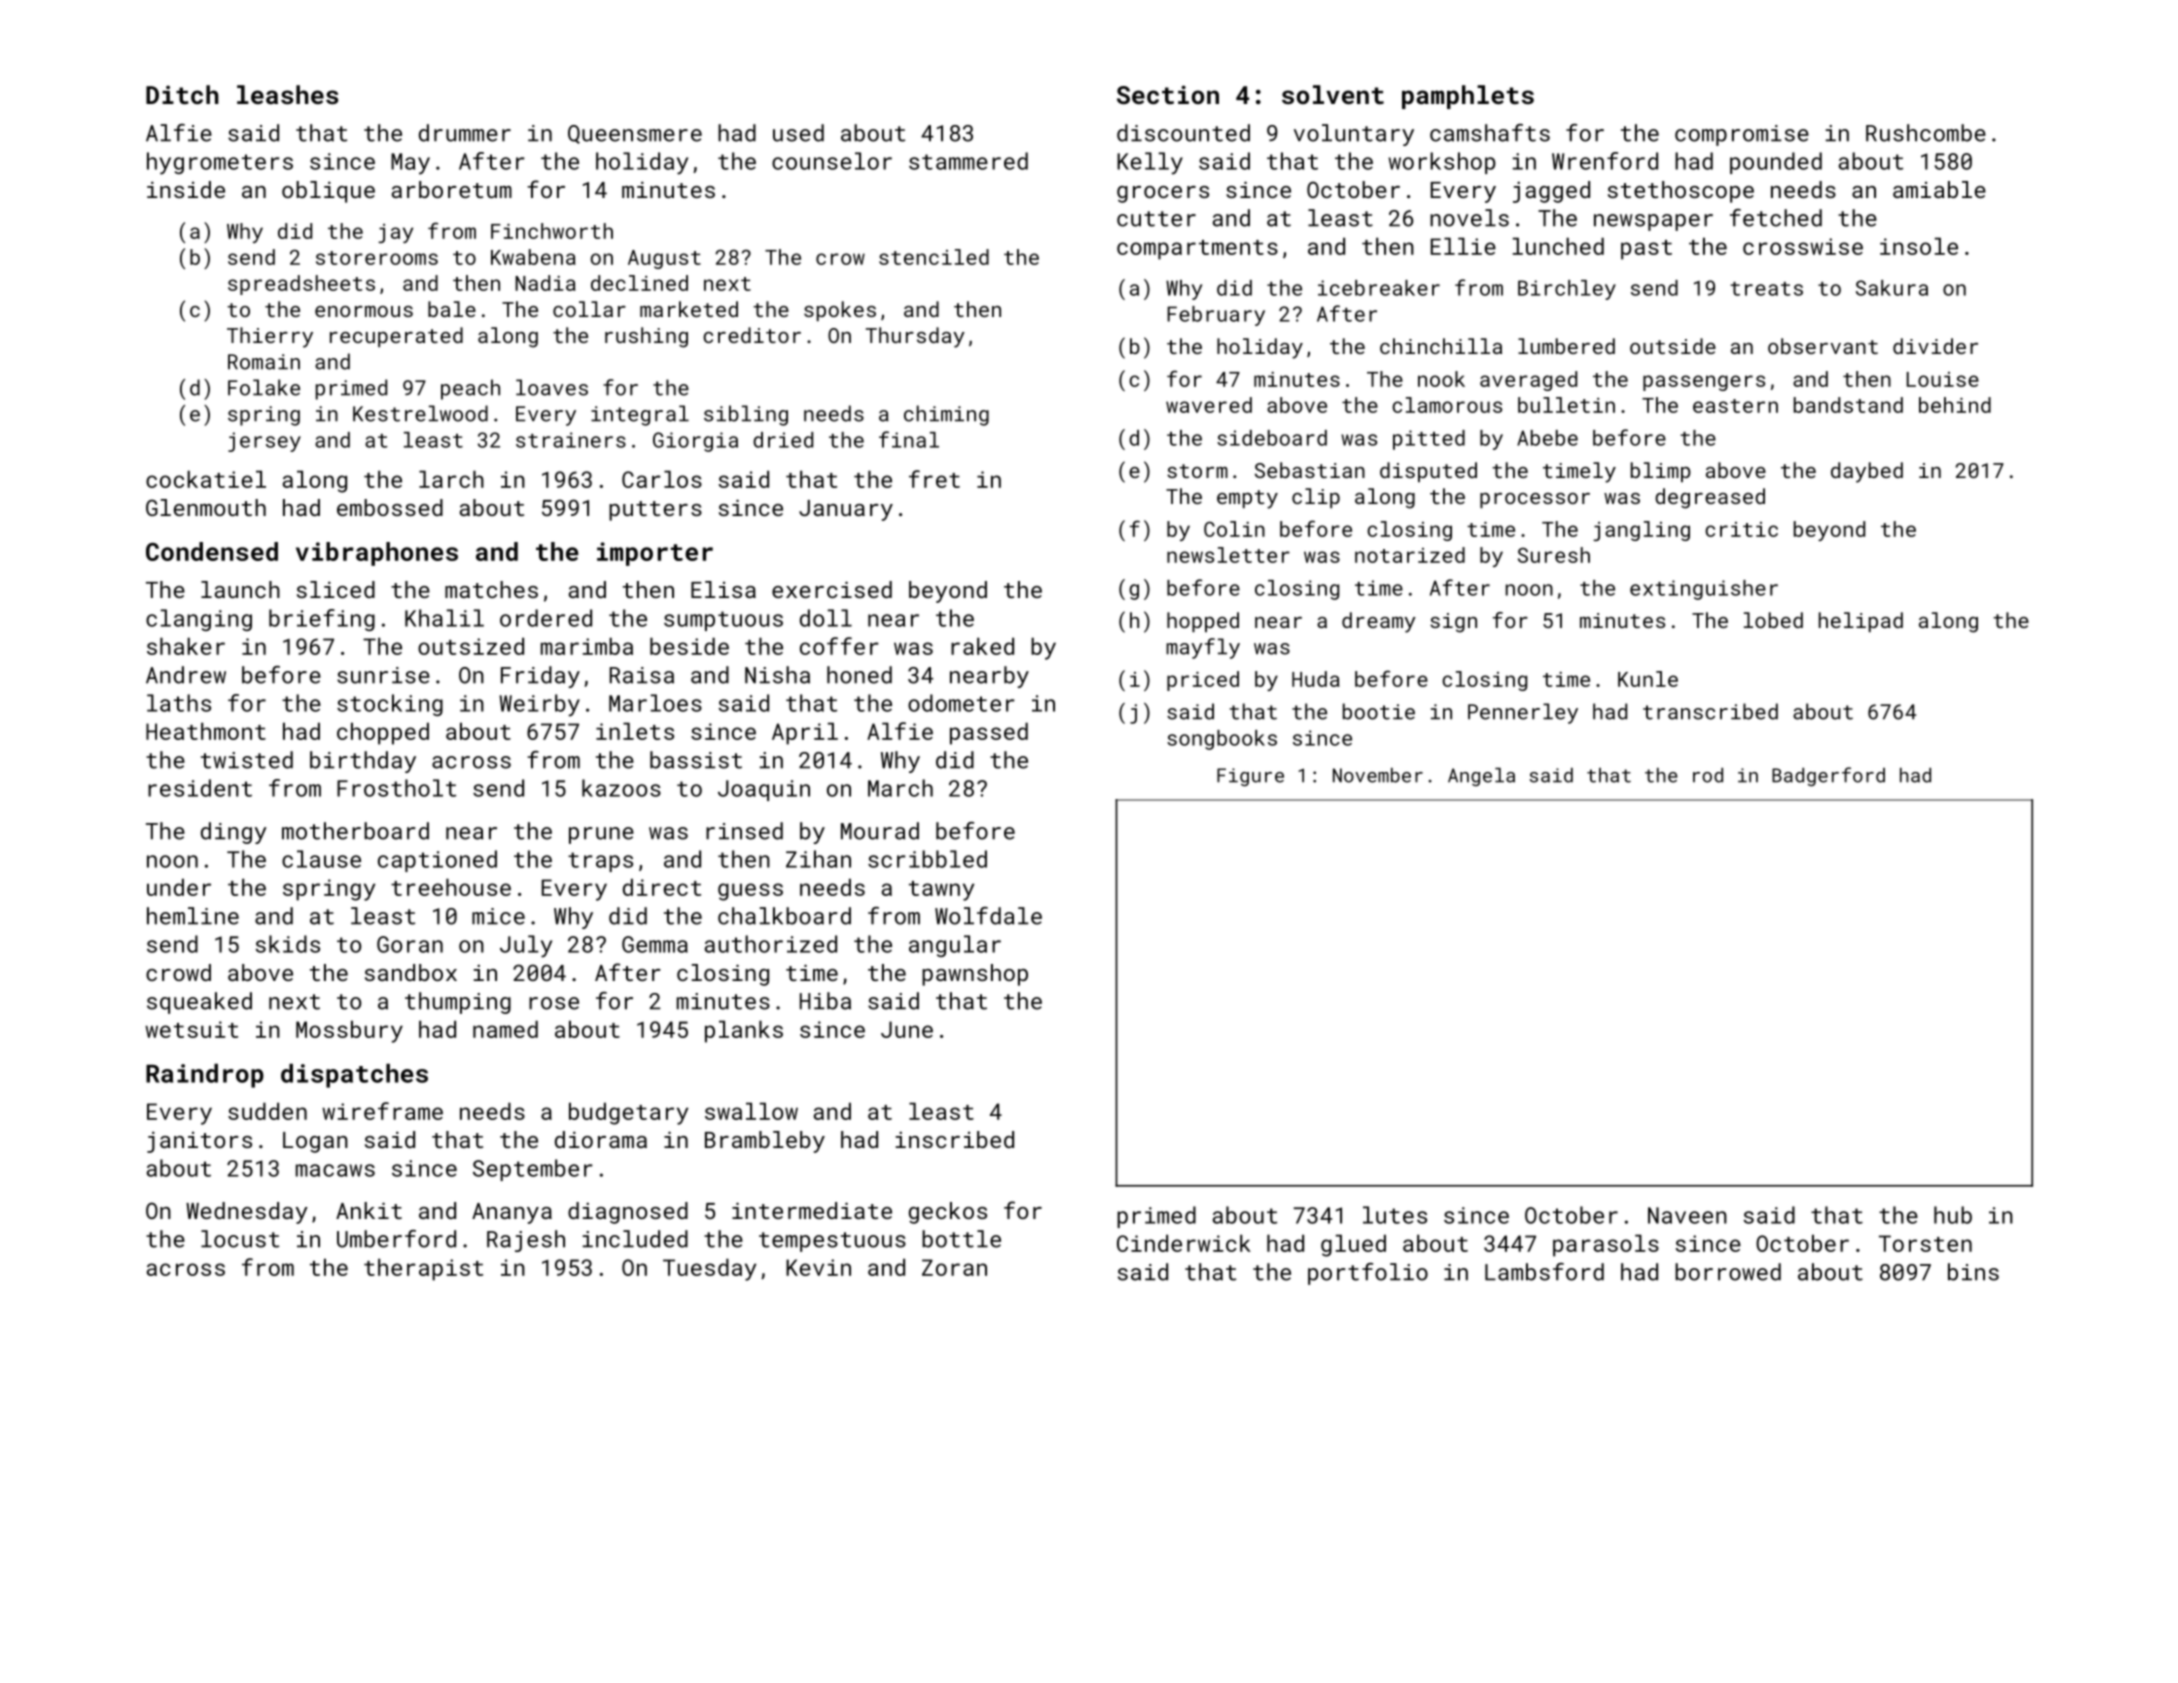  What do you see at coordinates (1926, 133) in the page?
I see `Rushcombe` at bounding box center [1926, 133].
